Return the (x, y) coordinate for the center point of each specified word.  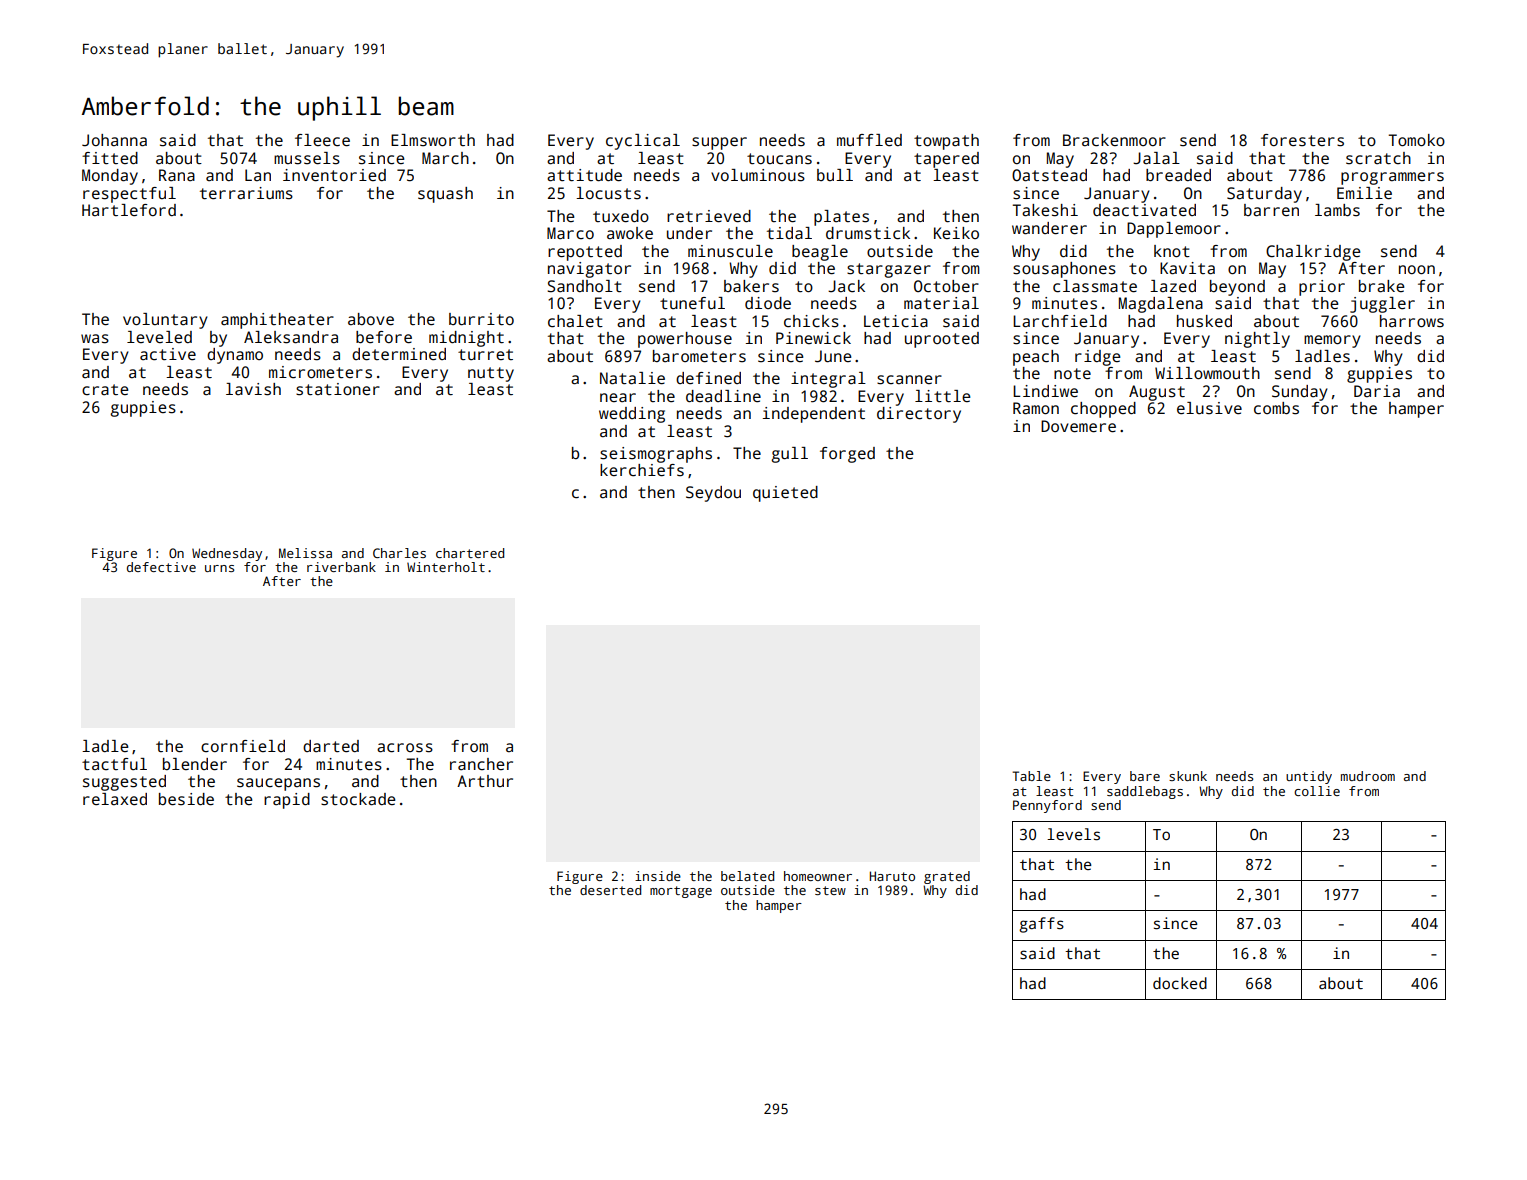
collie (1317, 791)
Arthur (485, 781)
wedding (632, 415)
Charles (399, 553)
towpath (946, 142)
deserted (610, 890)
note (1072, 374)
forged (847, 455)
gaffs (1041, 925)
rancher (481, 764)
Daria (1377, 391)
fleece (322, 140)
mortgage (681, 892)
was (95, 339)
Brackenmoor (1114, 140)
